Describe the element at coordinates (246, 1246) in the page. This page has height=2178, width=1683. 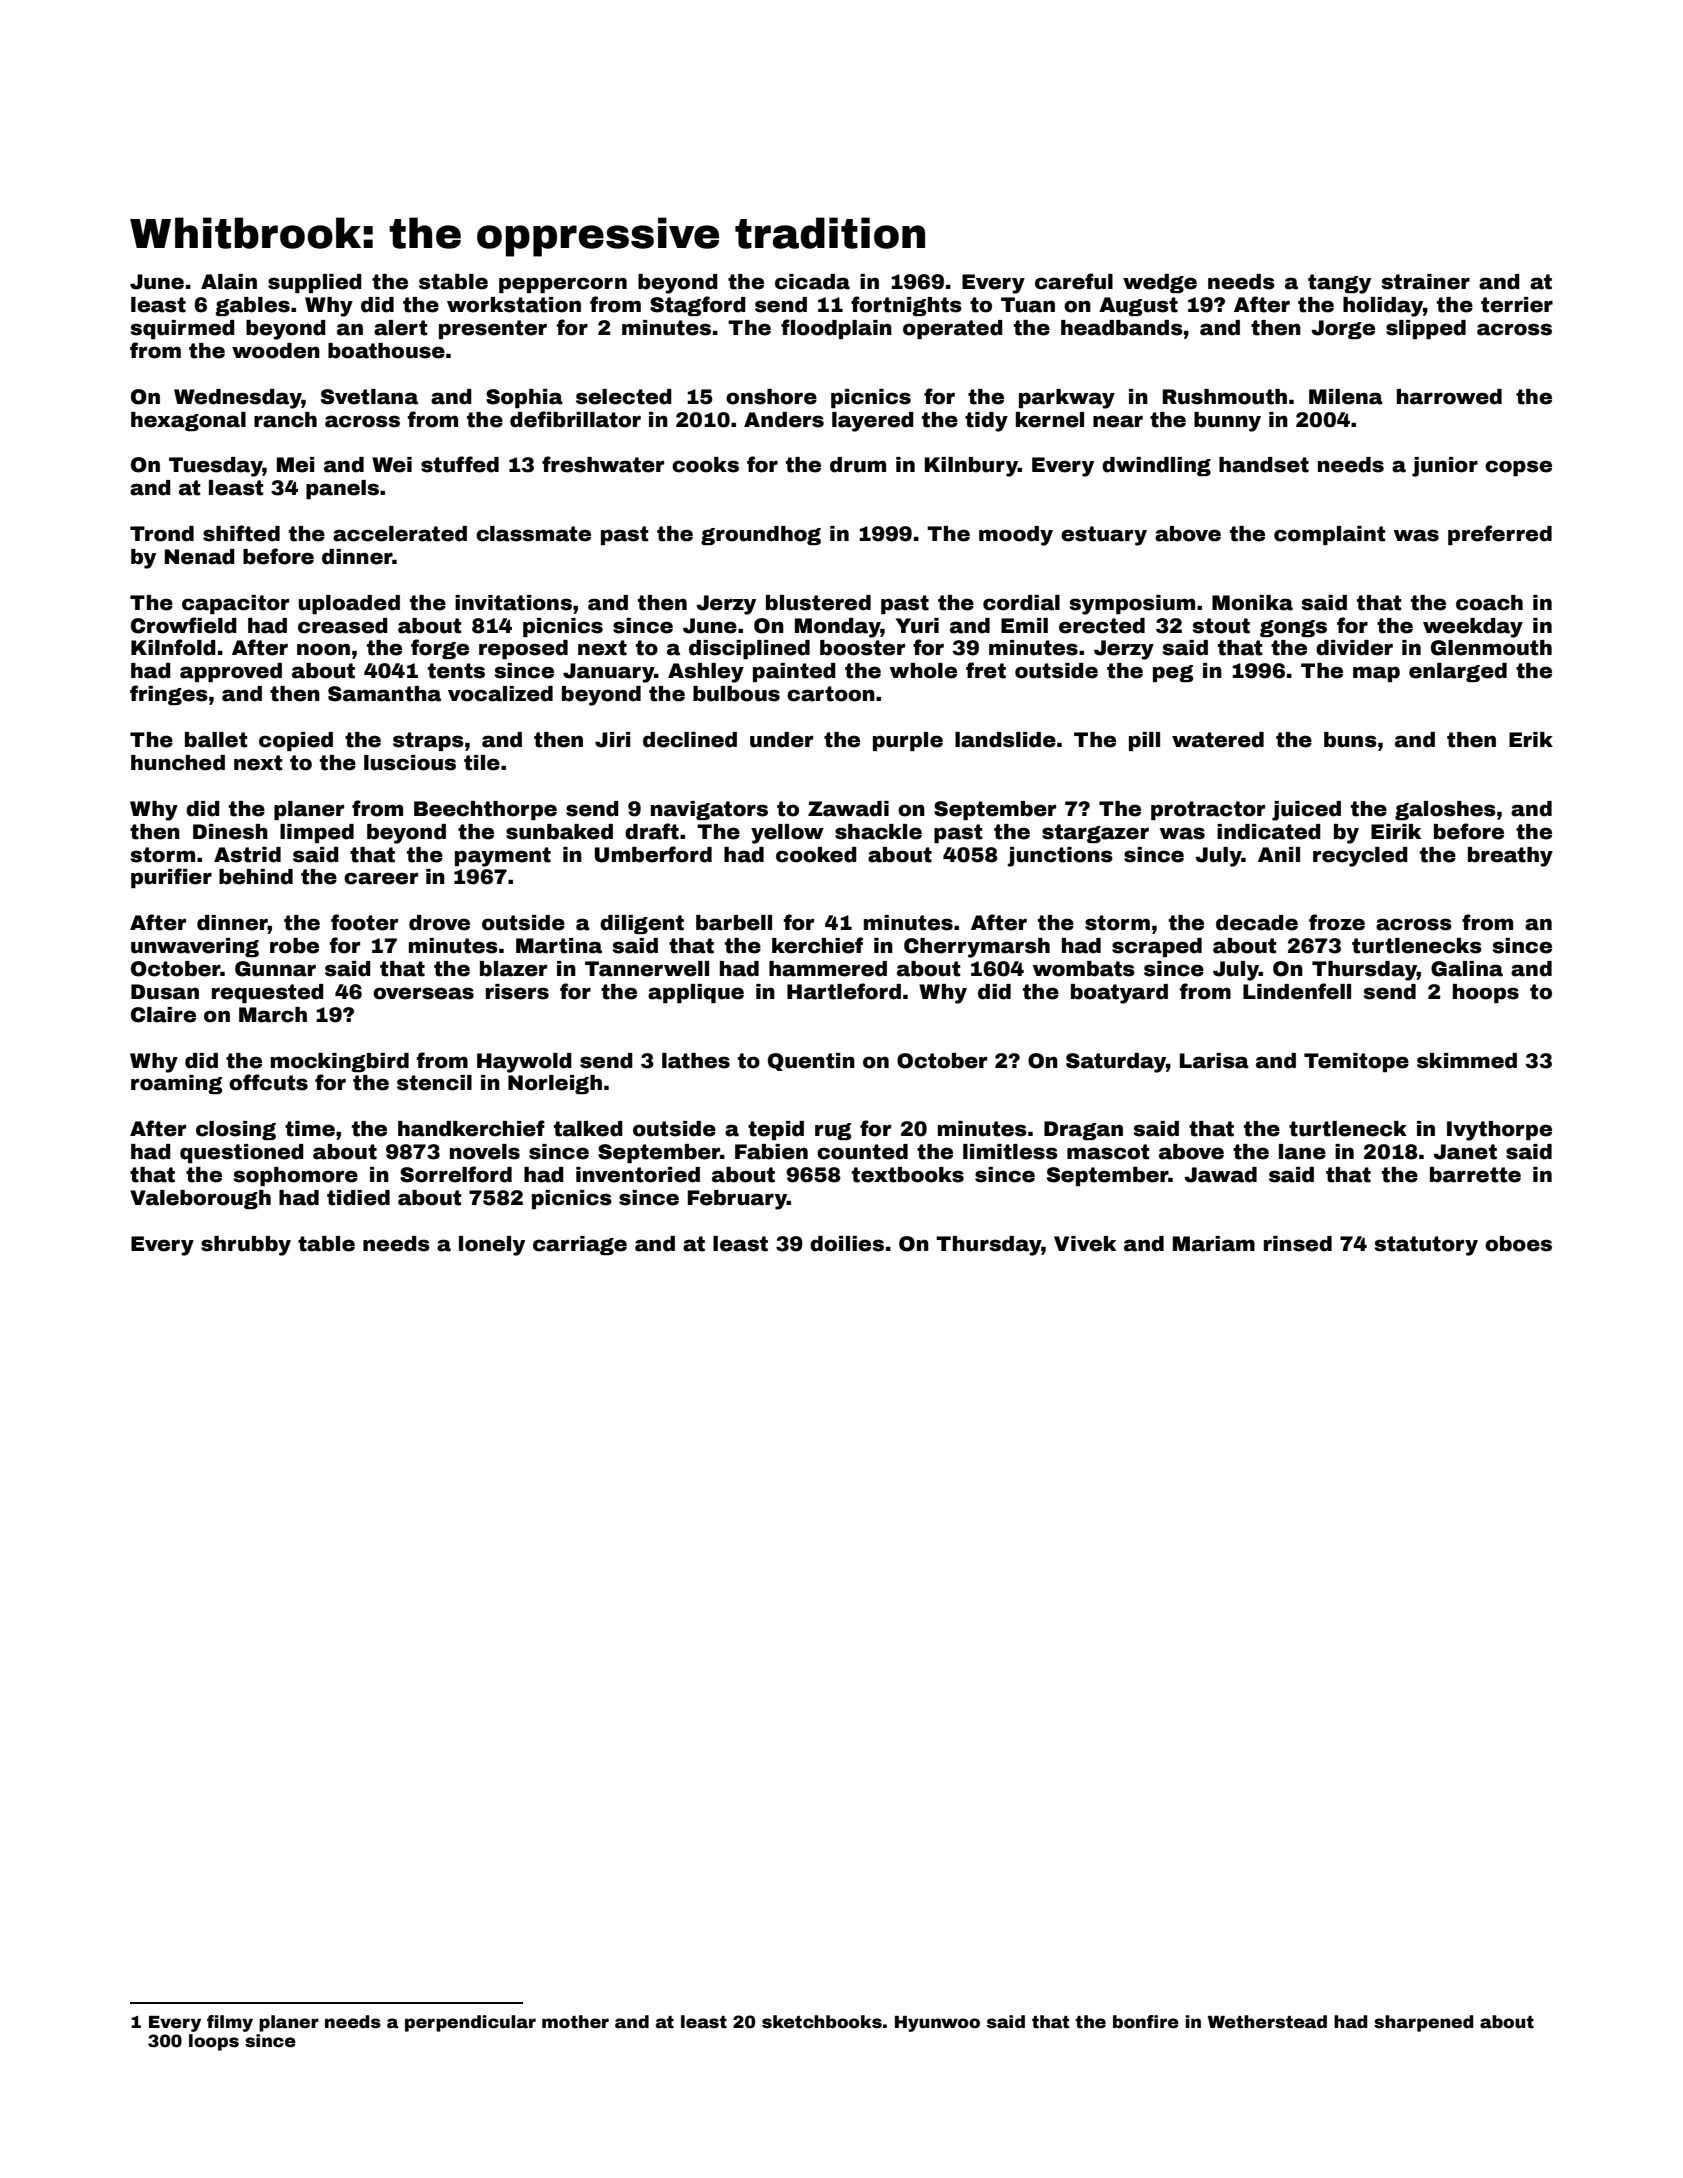
I see `shrubby` at that location.
